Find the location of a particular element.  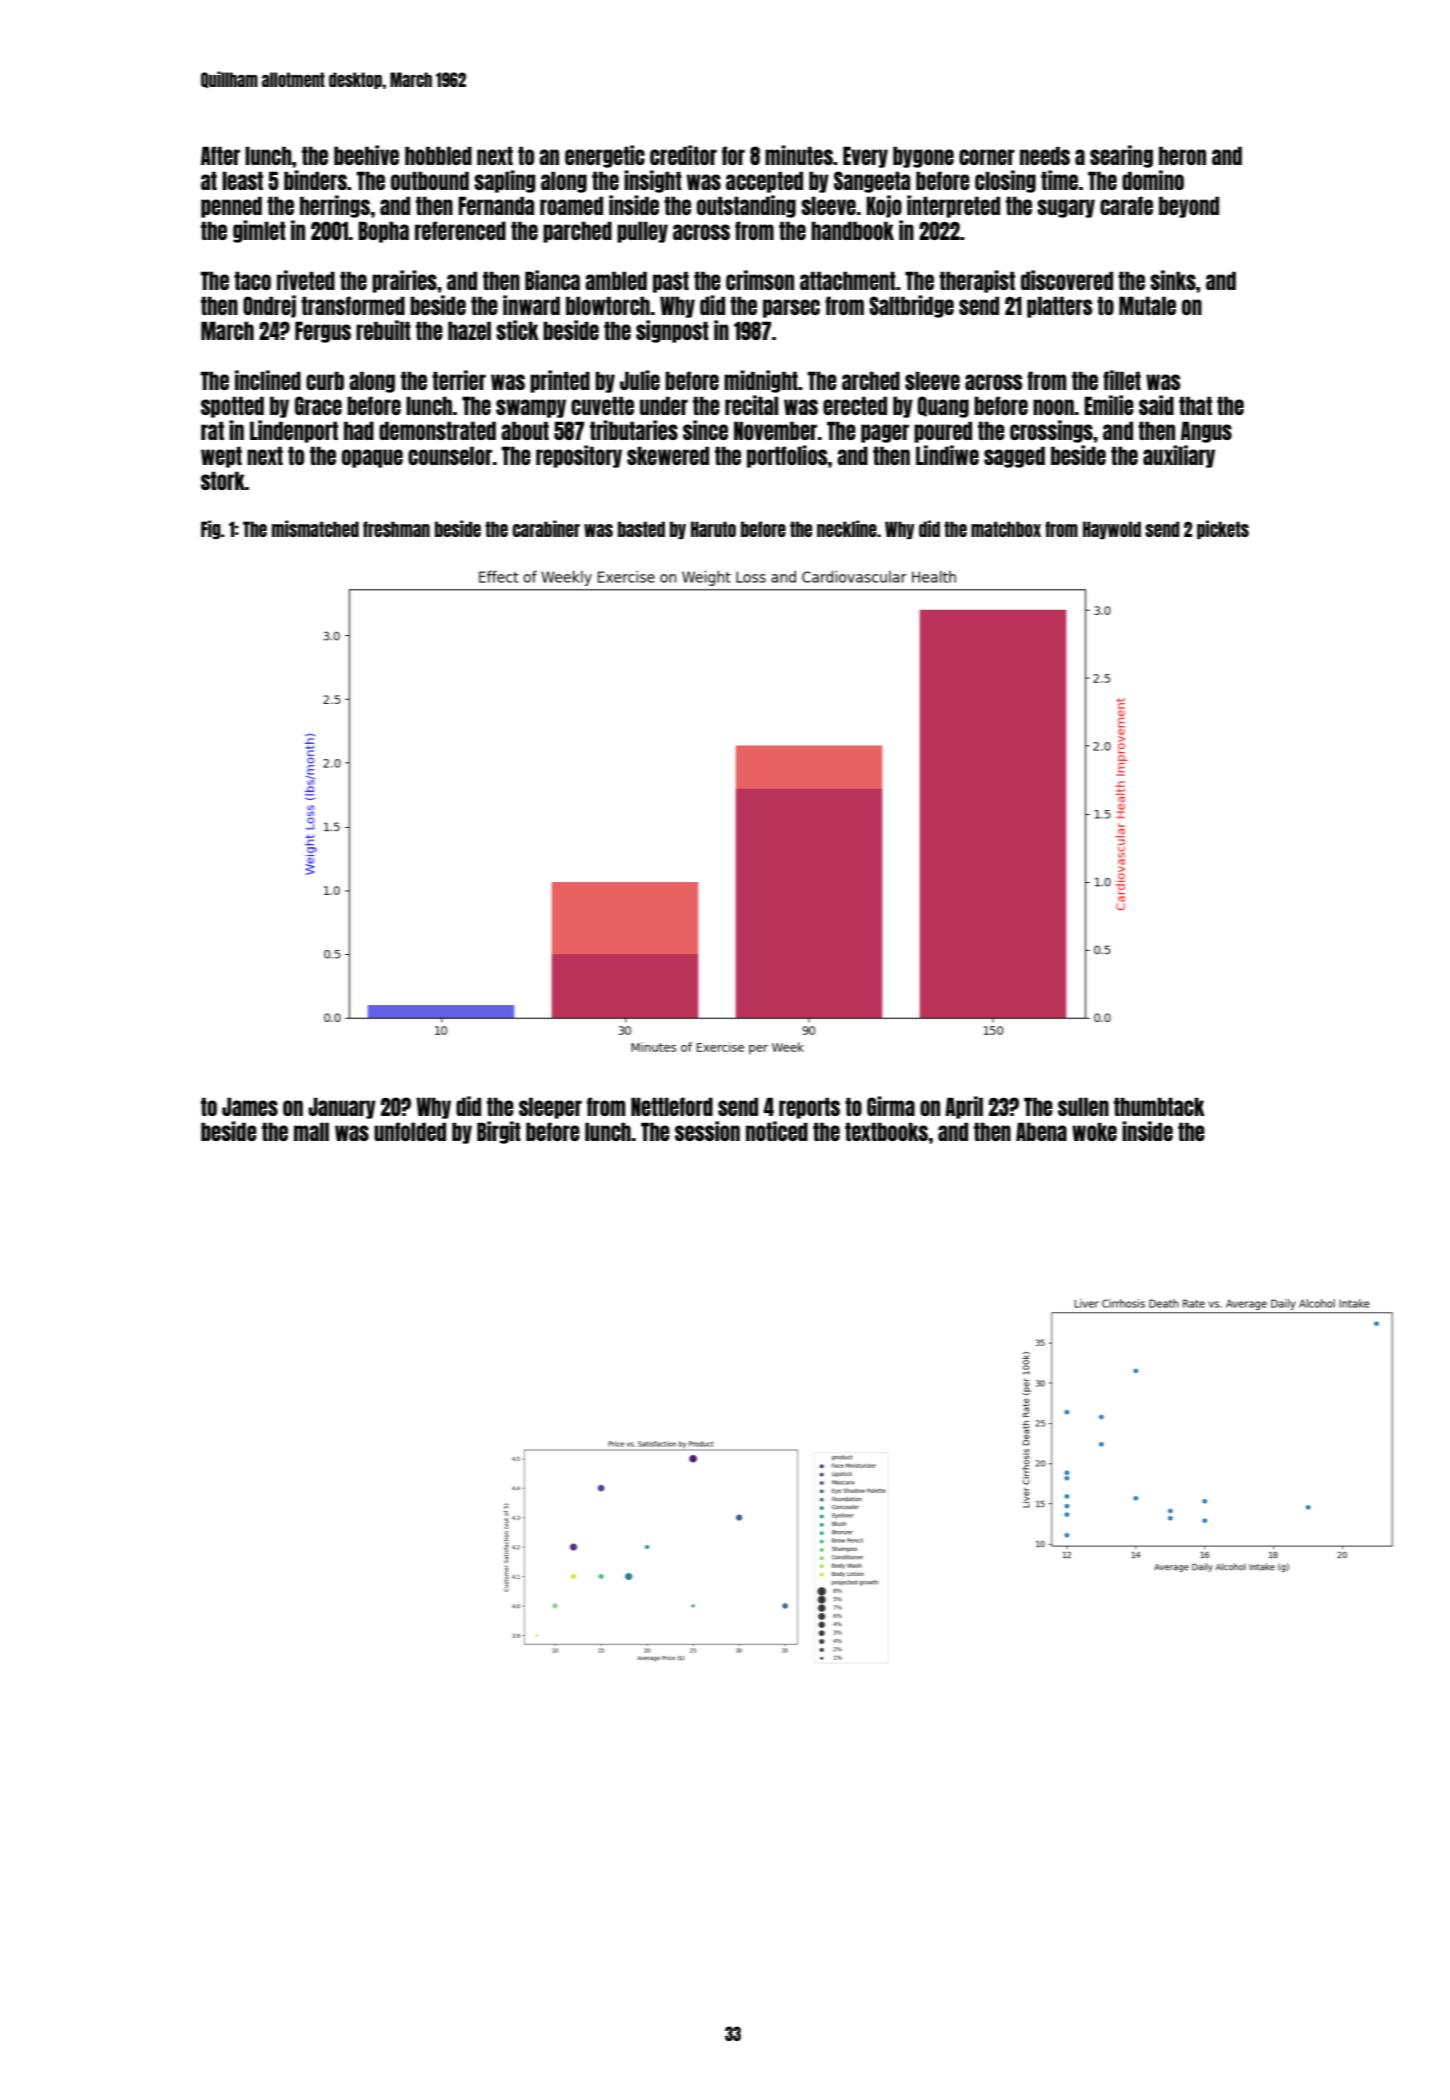

Girma is located at coordinates (891, 1106).
